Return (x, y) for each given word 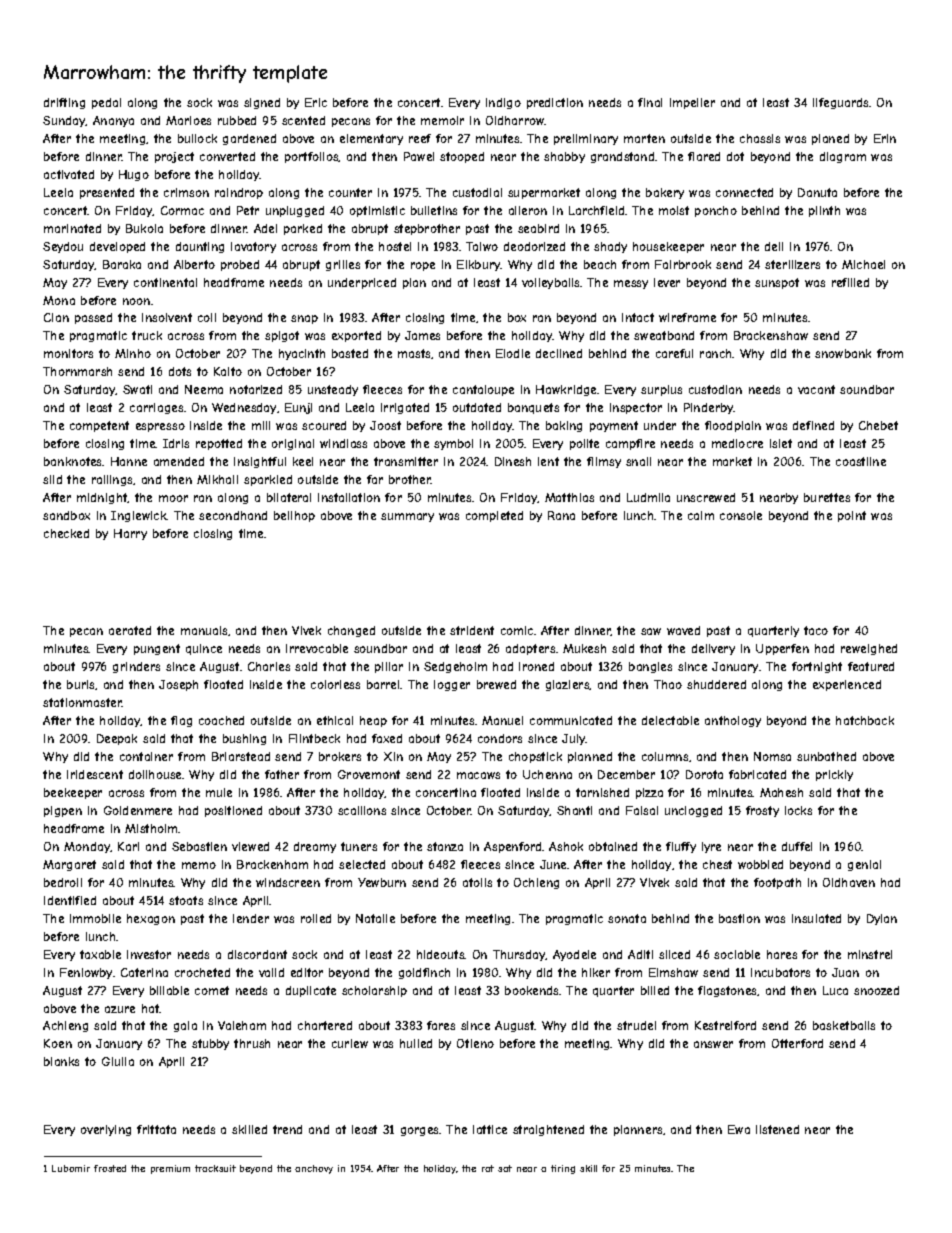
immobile (95, 918)
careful (674, 353)
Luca (835, 990)
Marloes (188, 120)
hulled (416, 1043)
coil (207, 317)
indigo (503, 103)
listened (777, 1129)
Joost (385, 425)
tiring (563, 1169)
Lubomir (71, 1168)
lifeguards (840, 103)
